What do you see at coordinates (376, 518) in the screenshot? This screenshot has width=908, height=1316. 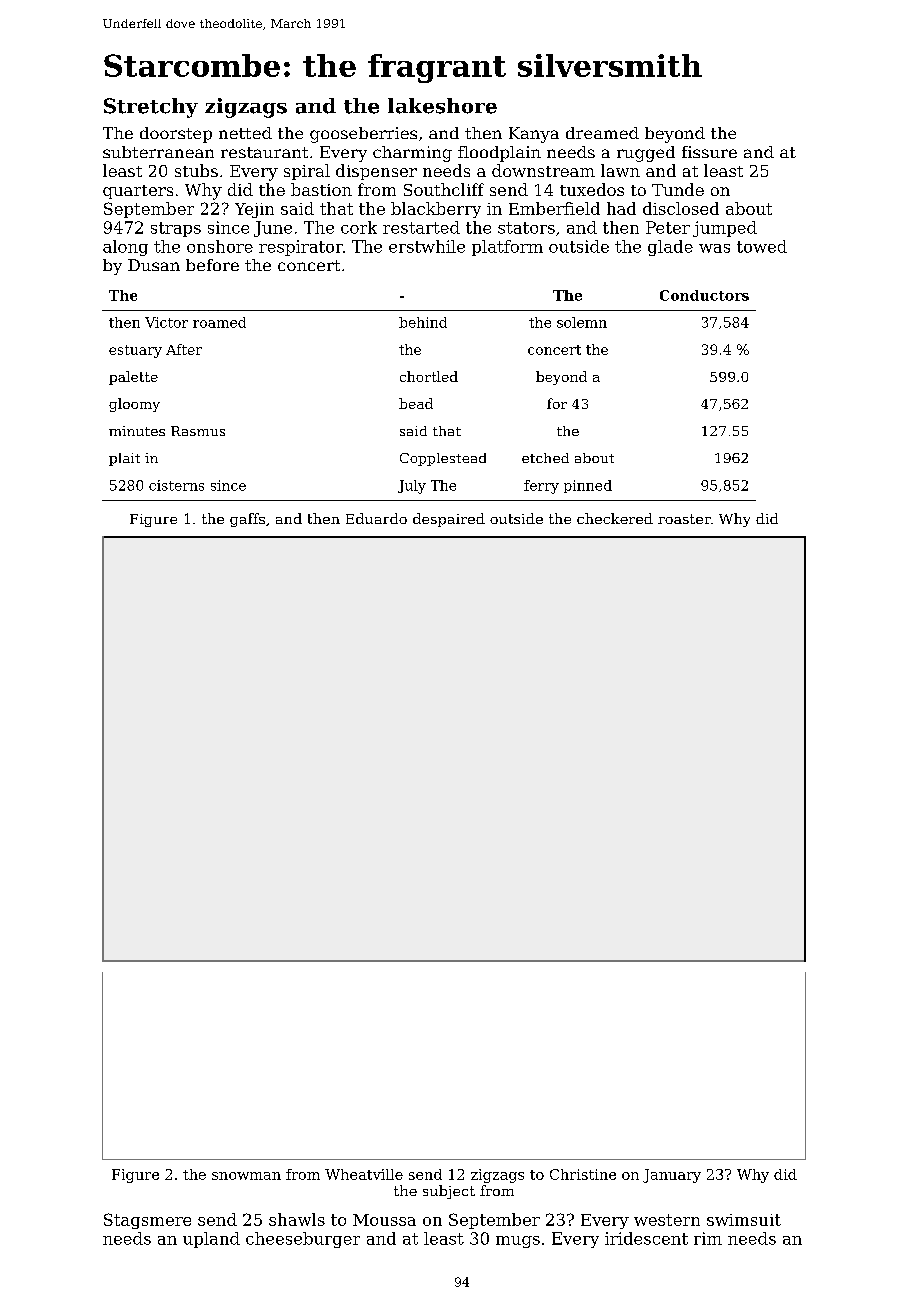 I see `Eduardo` at bounding box center [376, 518].
